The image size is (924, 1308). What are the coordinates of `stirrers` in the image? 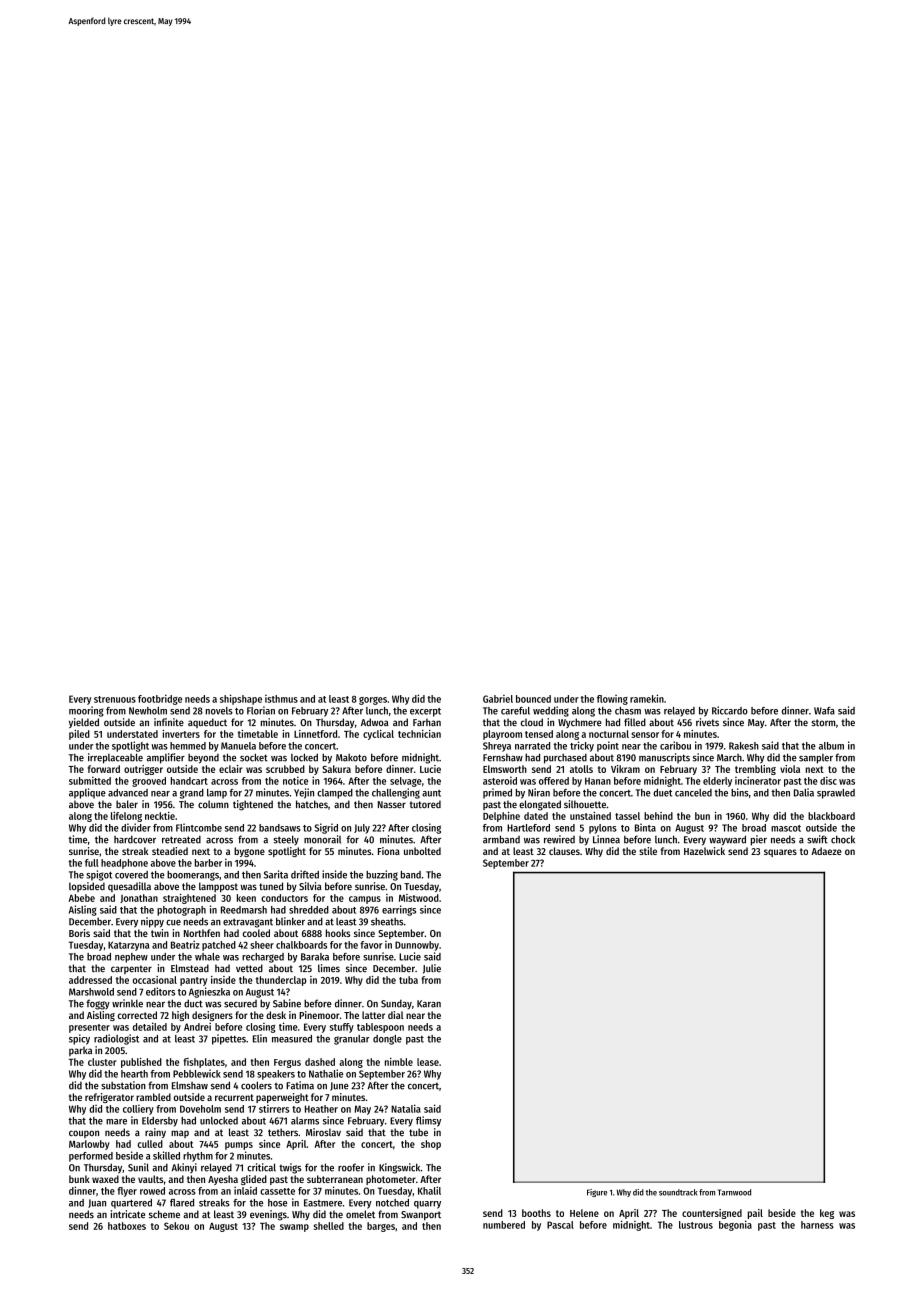 It's located at (274, 1109).
